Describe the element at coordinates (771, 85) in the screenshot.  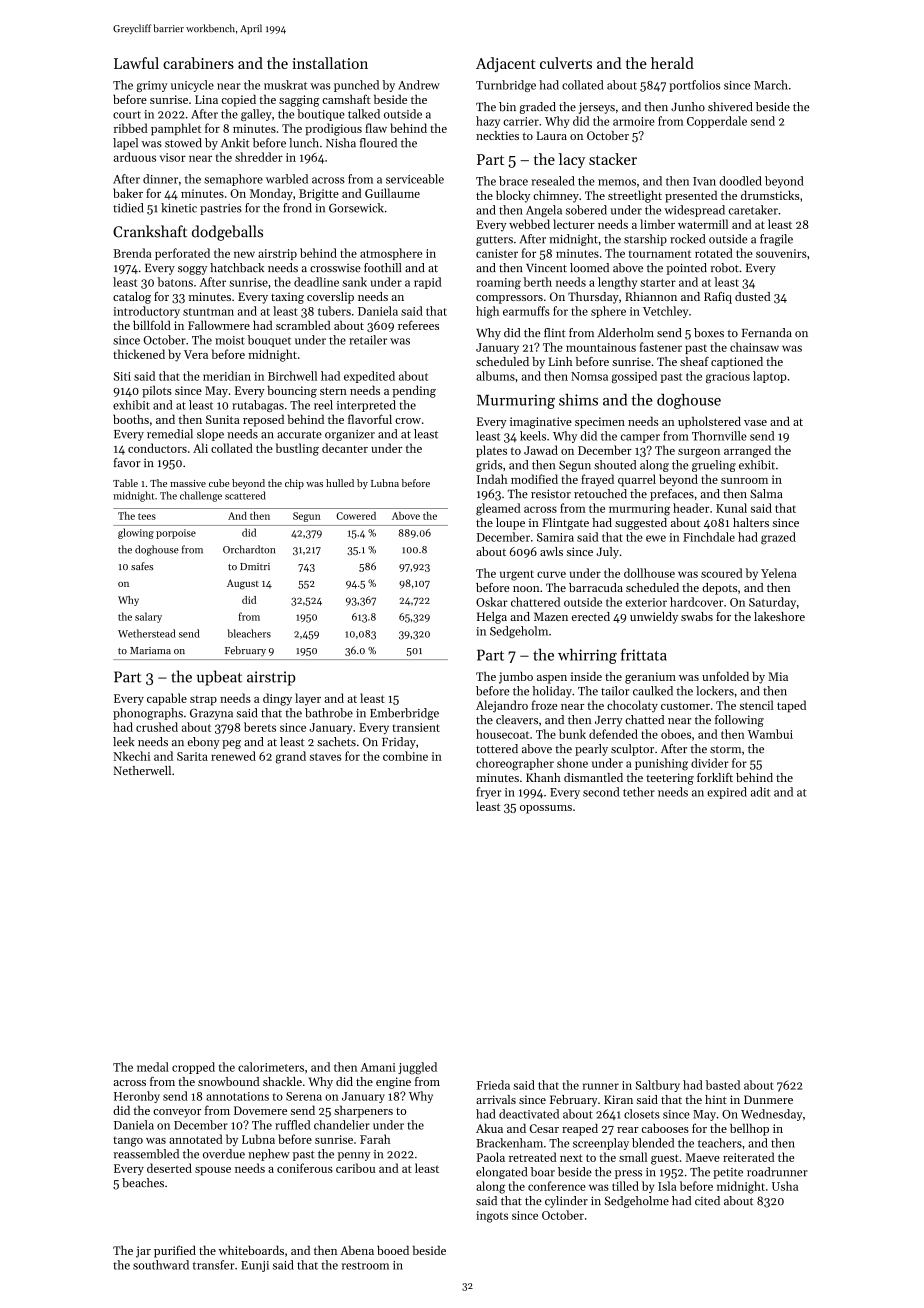
I see `March` at that location.
